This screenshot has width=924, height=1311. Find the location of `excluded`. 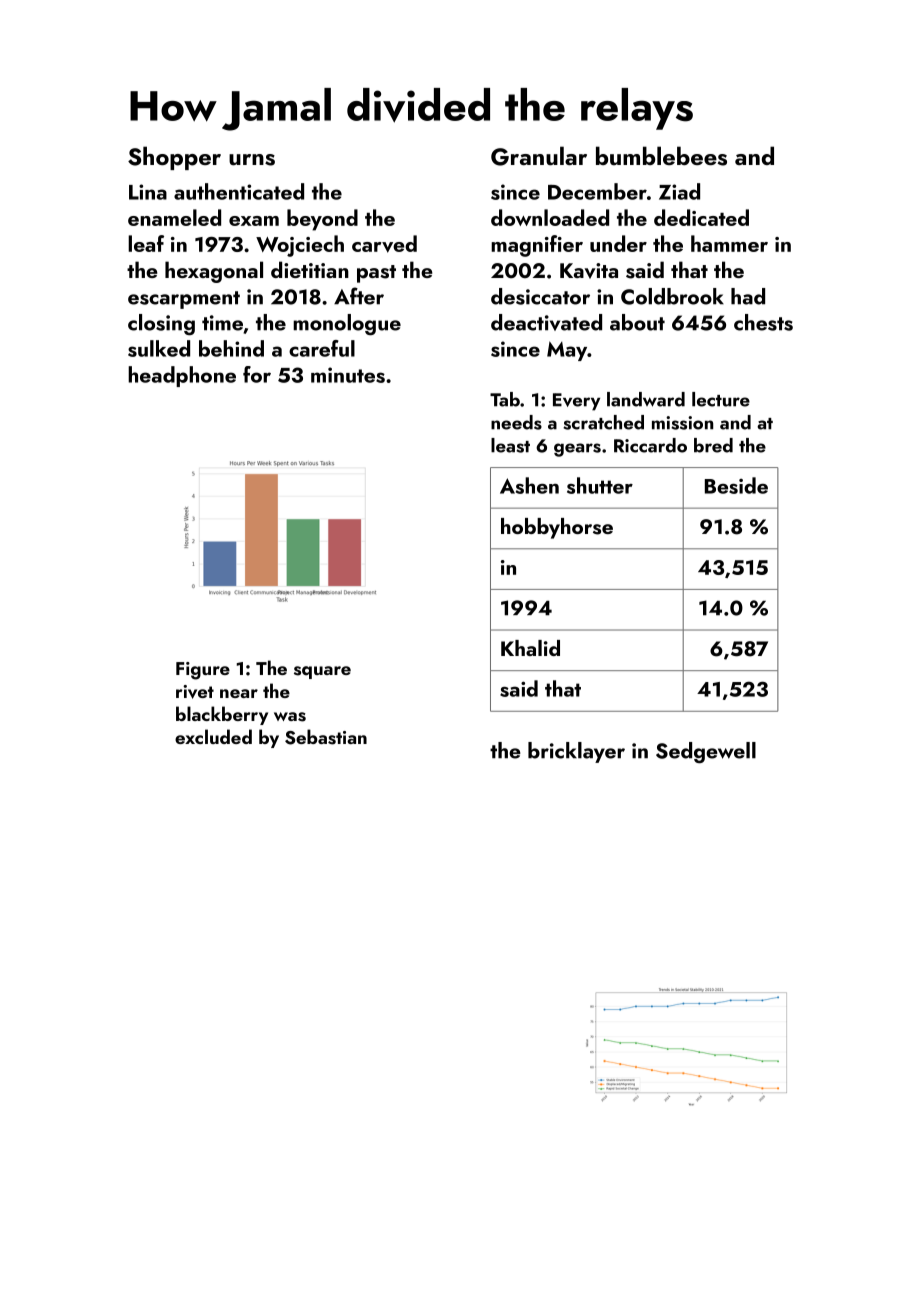

excluded is located at coordinates (213, 736).
